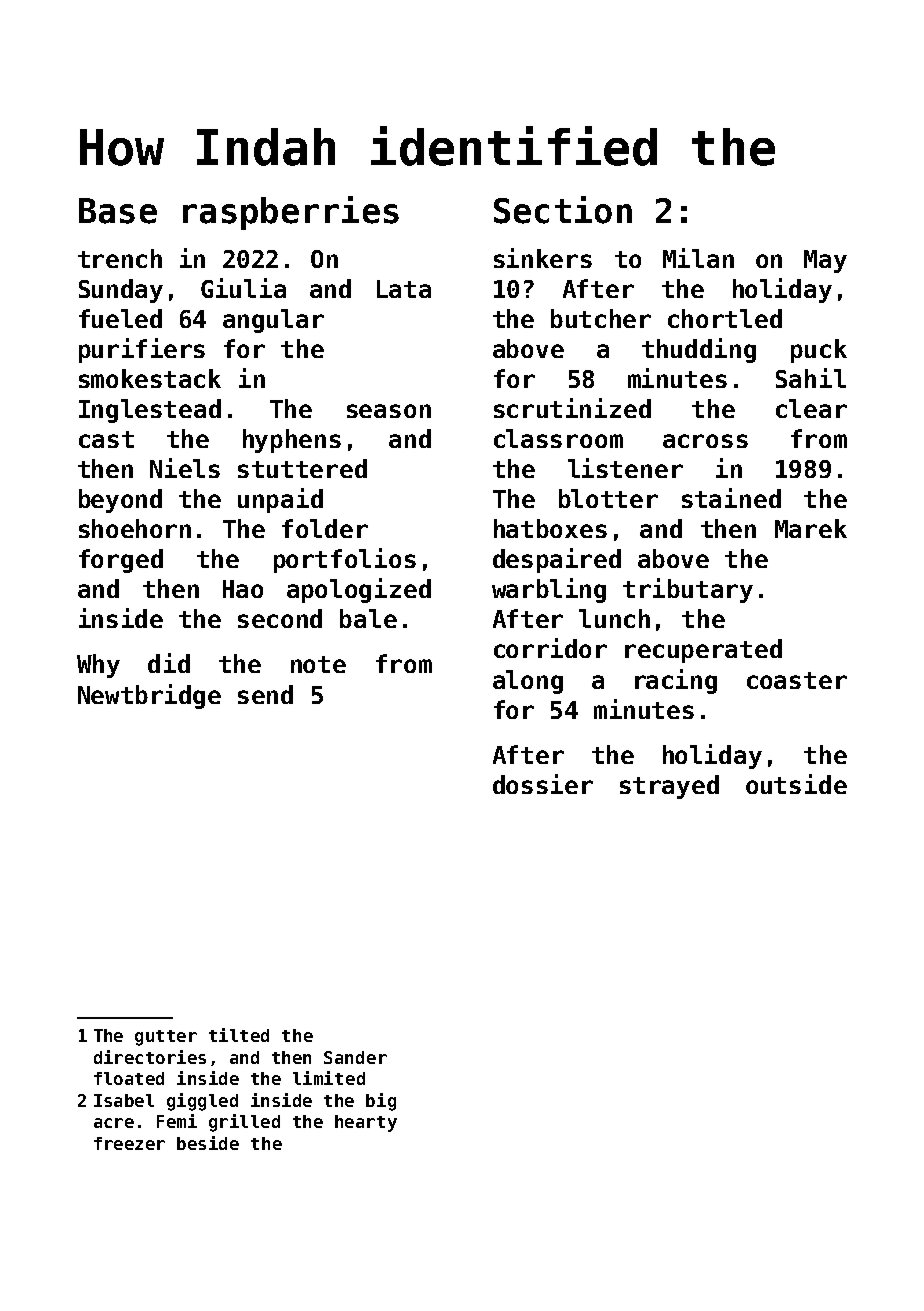  Describe the element at coordinates (121, 561) in the page. I see `forged` at that location.
